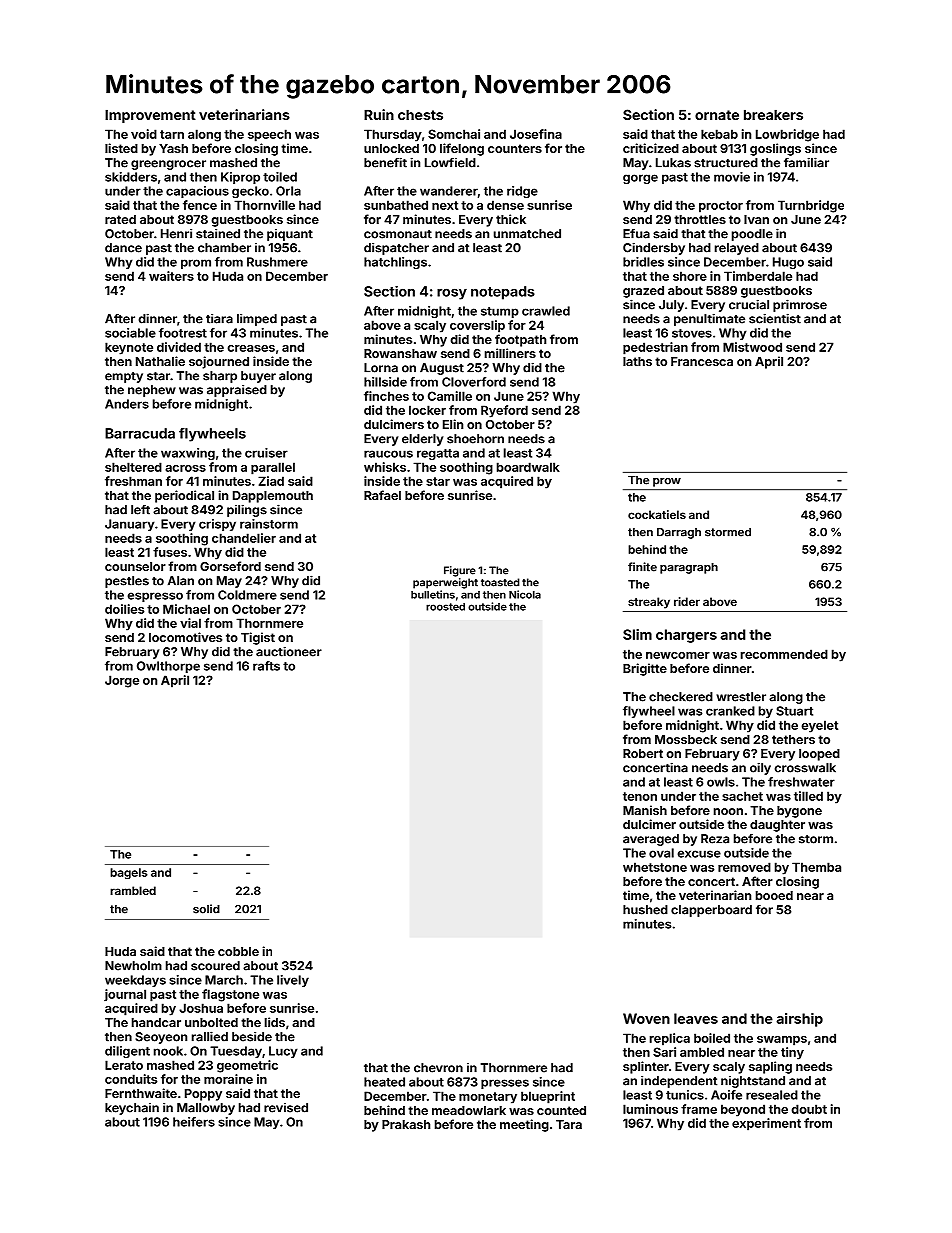  Describe the element at coordinates (141, 1093) in the document. I see `Fernthwaite` at that location.
